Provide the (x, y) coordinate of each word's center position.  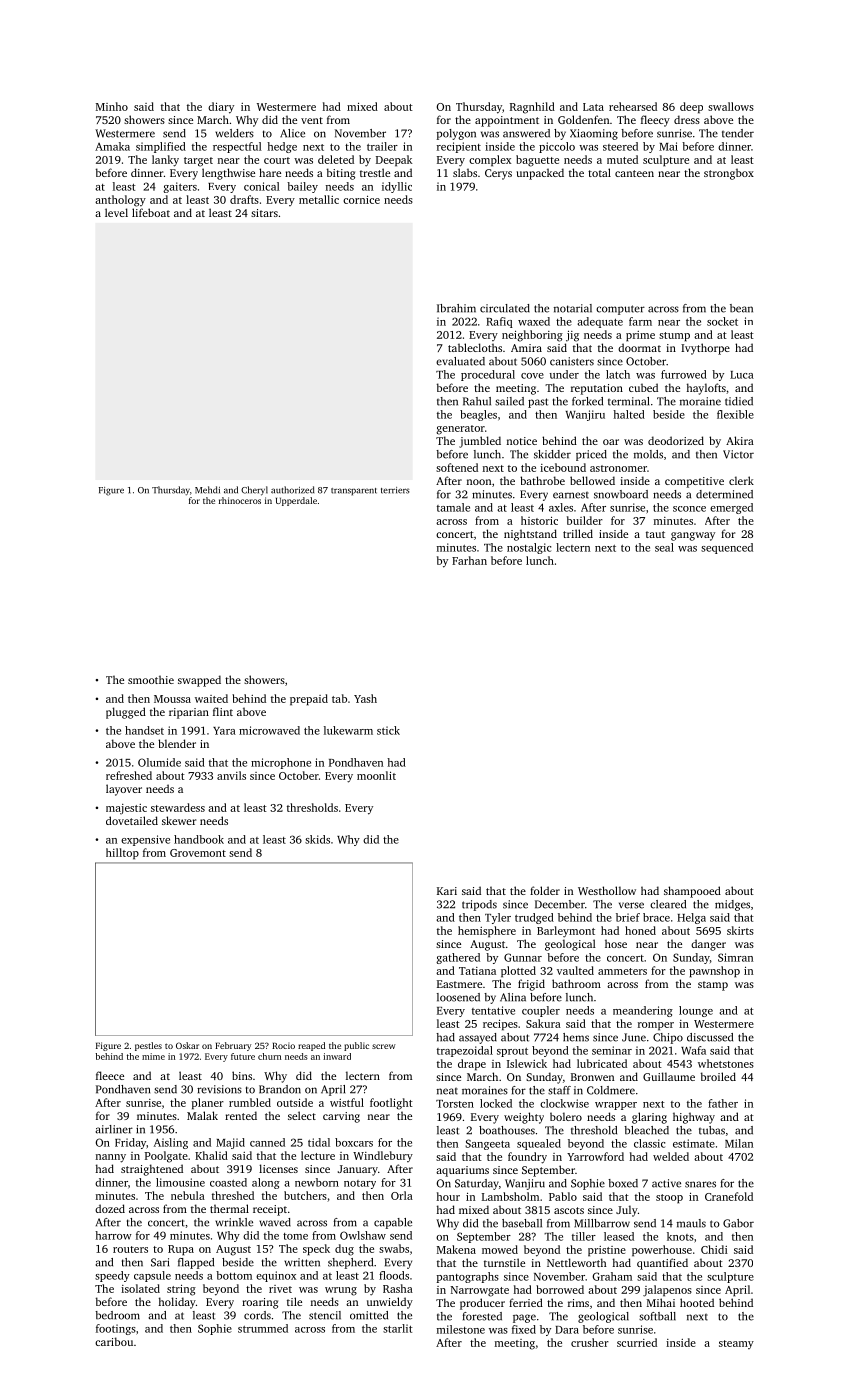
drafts (244, 199)
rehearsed (633, 106)
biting (341, 174)
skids (317, 839)
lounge (696, 1011)
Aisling (171, 1143)
